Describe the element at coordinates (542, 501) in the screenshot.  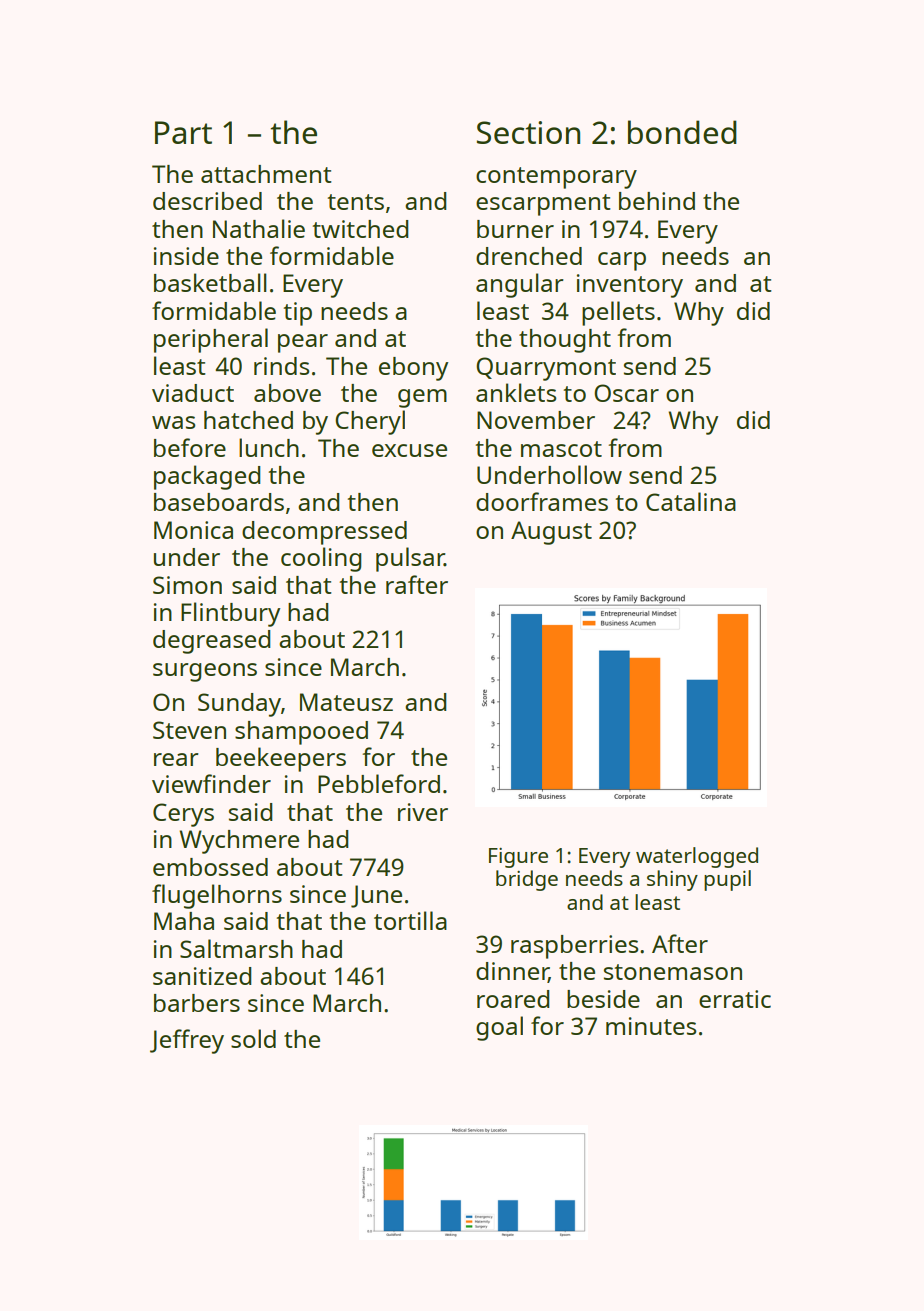
I see `doorframes` at that location.
